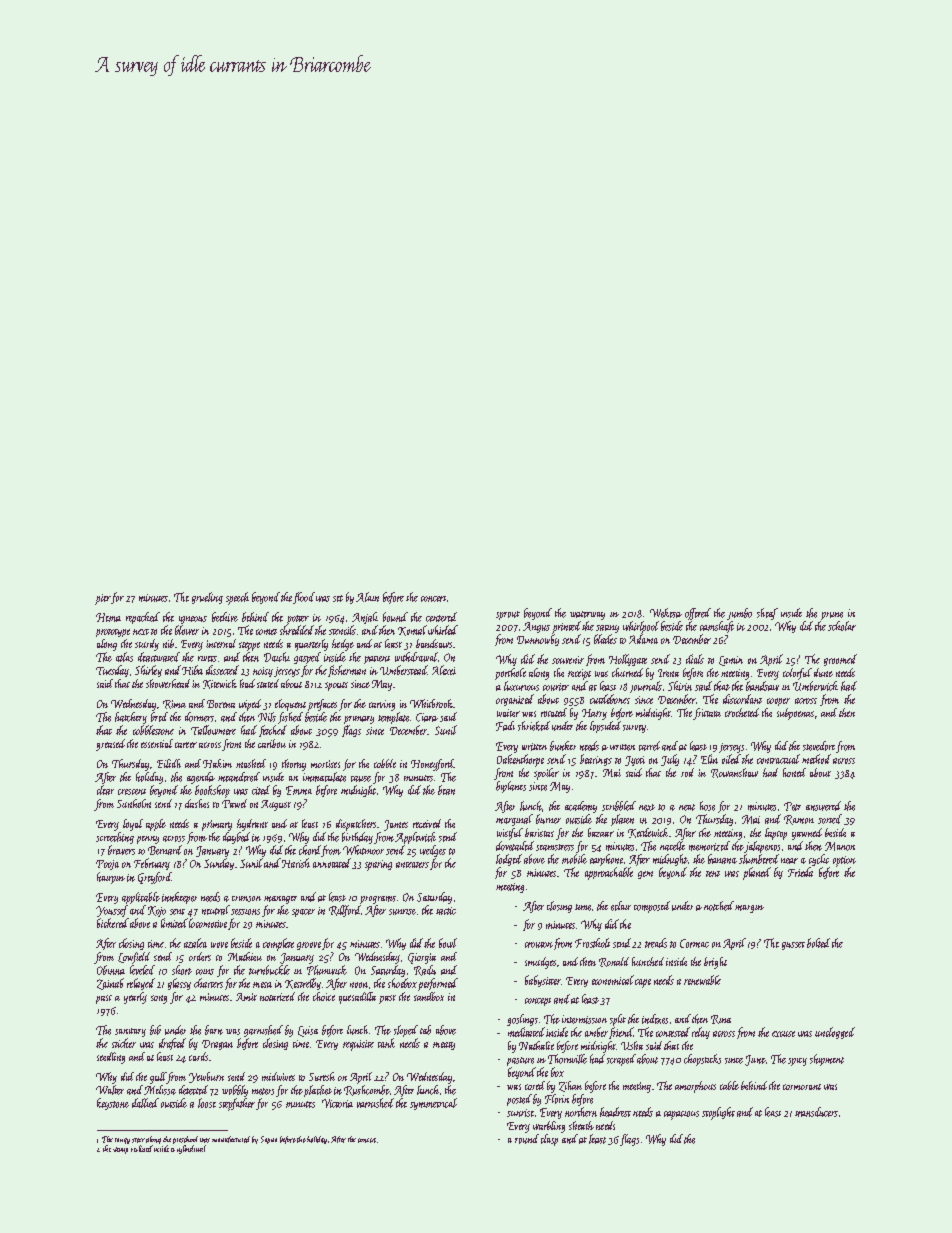  I want to click on locomotive, so click(208, 923).
